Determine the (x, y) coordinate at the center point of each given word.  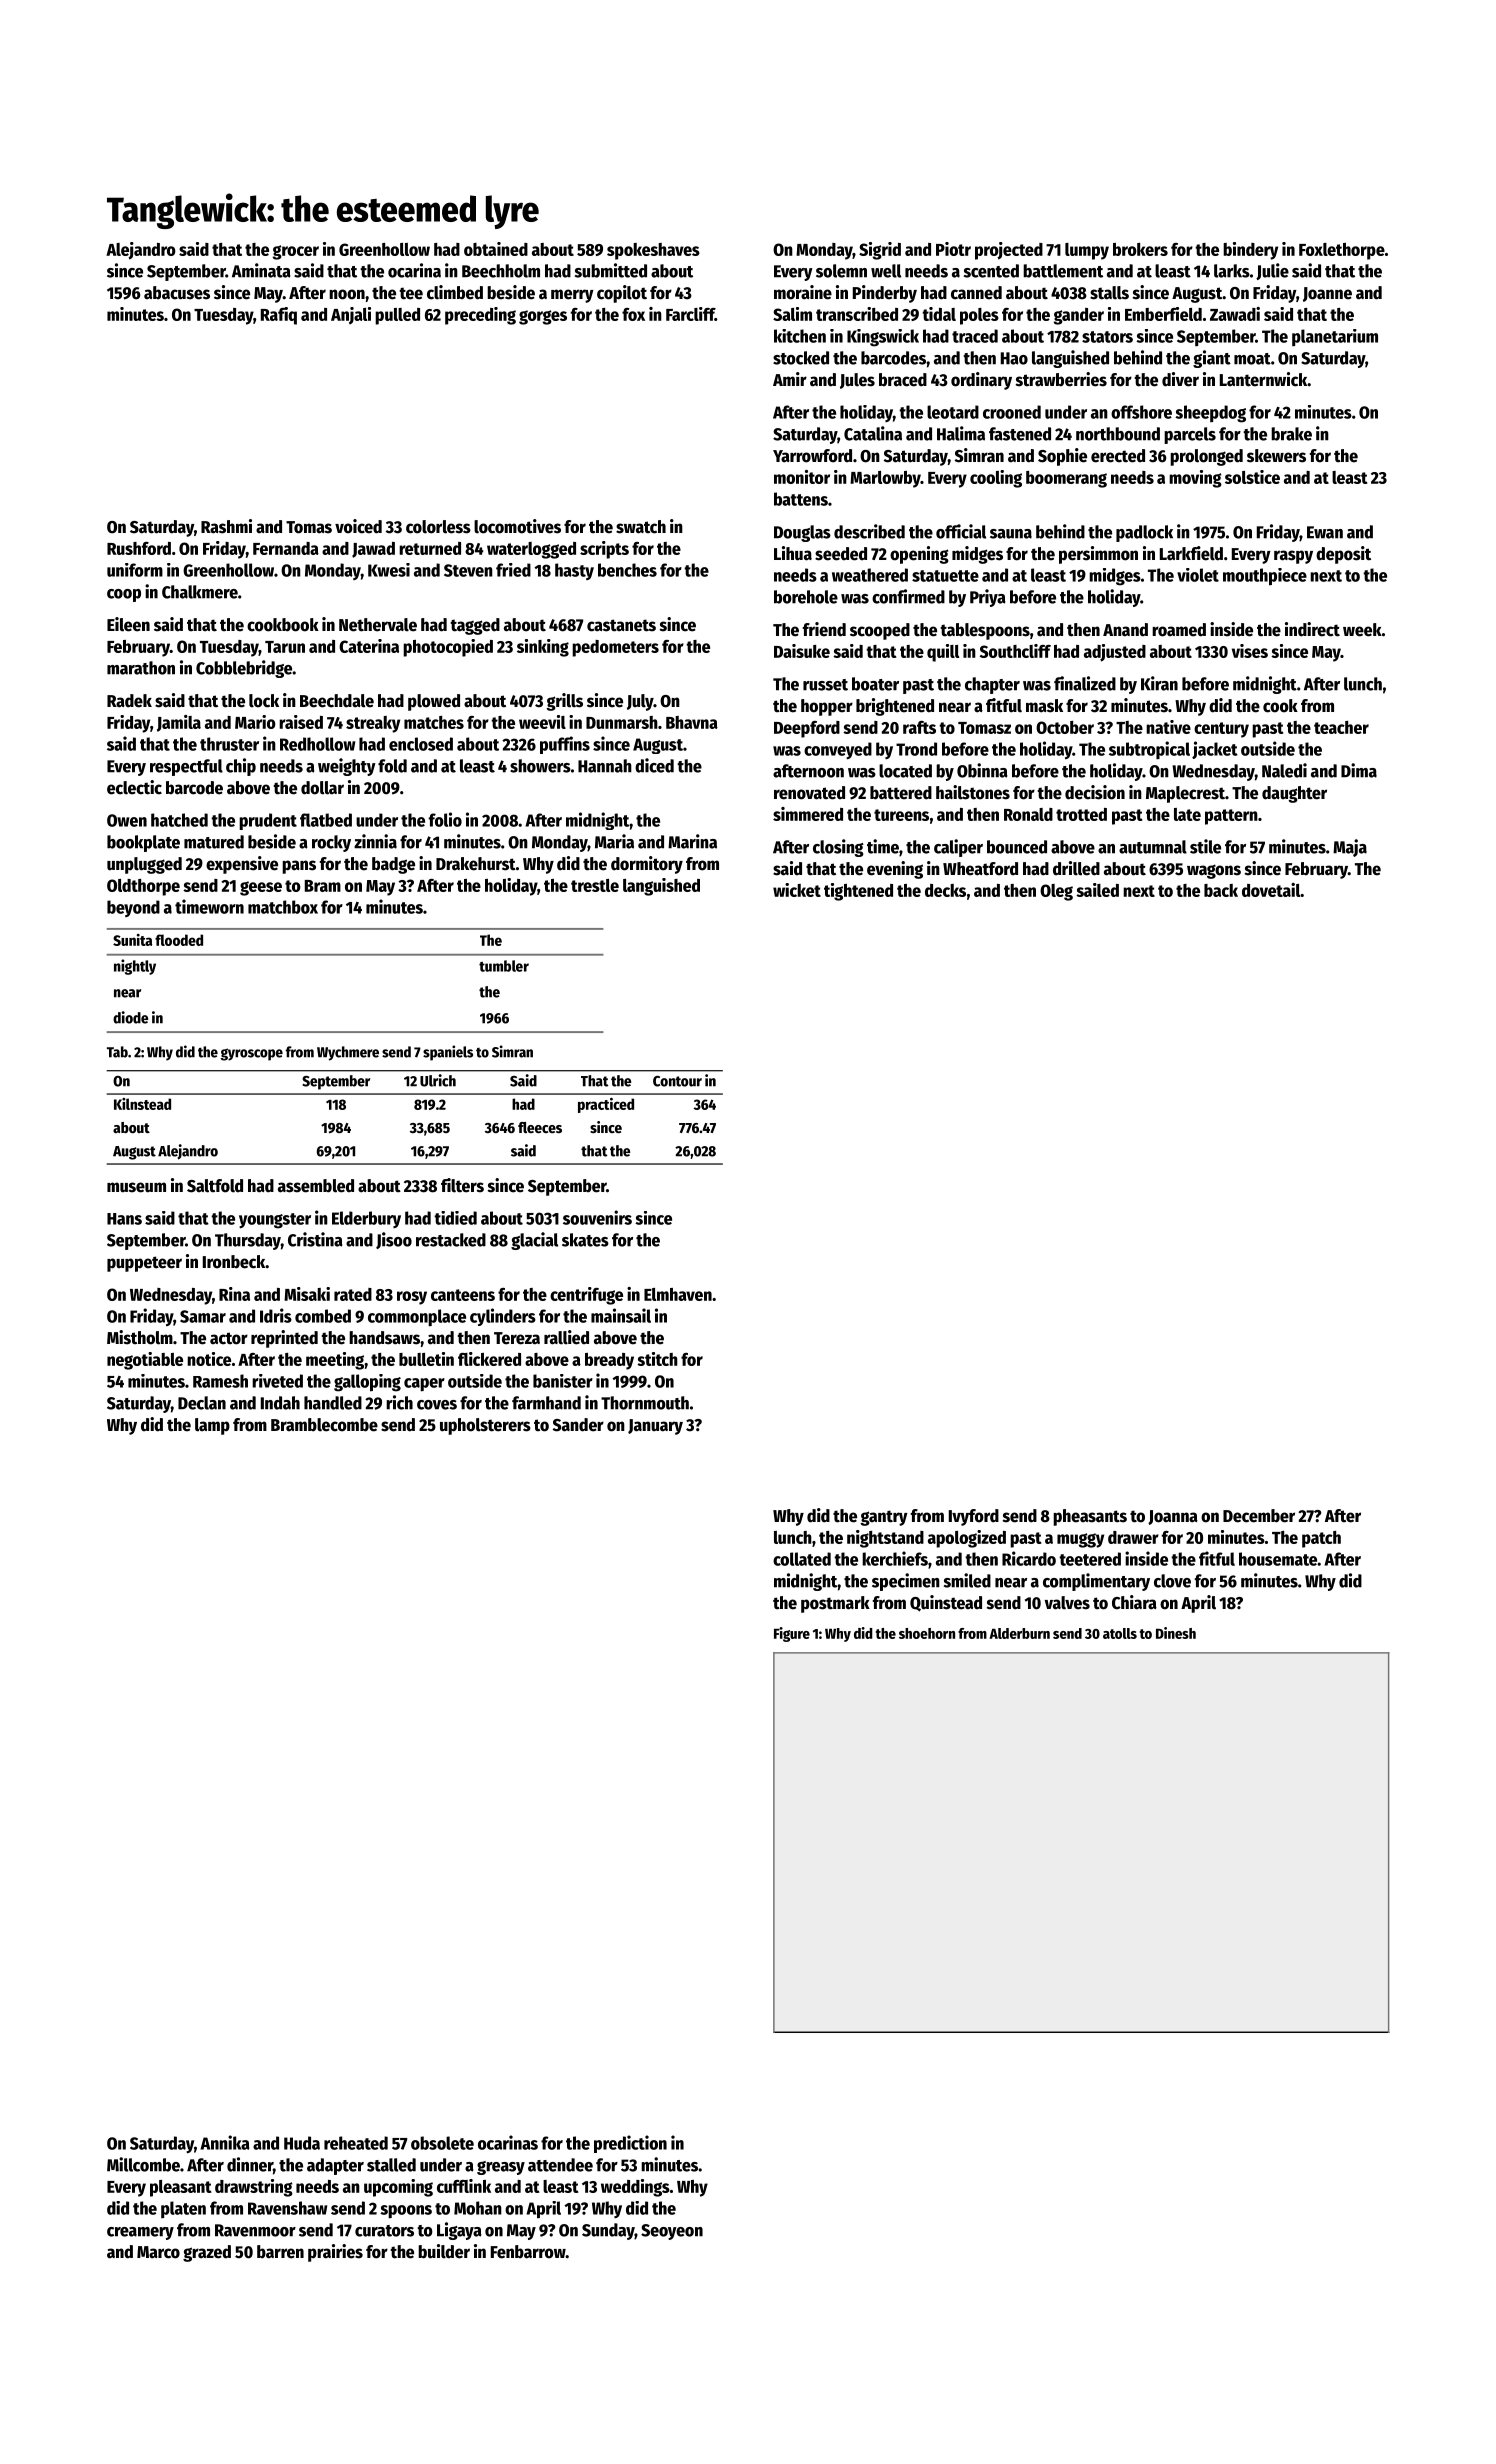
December (1259, 1516)
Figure (792, 1634)
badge (393, 865)
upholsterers (485, 1426)
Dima (1359, 770)
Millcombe (143, 2164)
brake (1291, 434)
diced (654, 765)
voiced (358, 526)
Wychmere (348, 1053)
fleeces (540, 1127)
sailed (1097, 890)
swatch (641, 527)
